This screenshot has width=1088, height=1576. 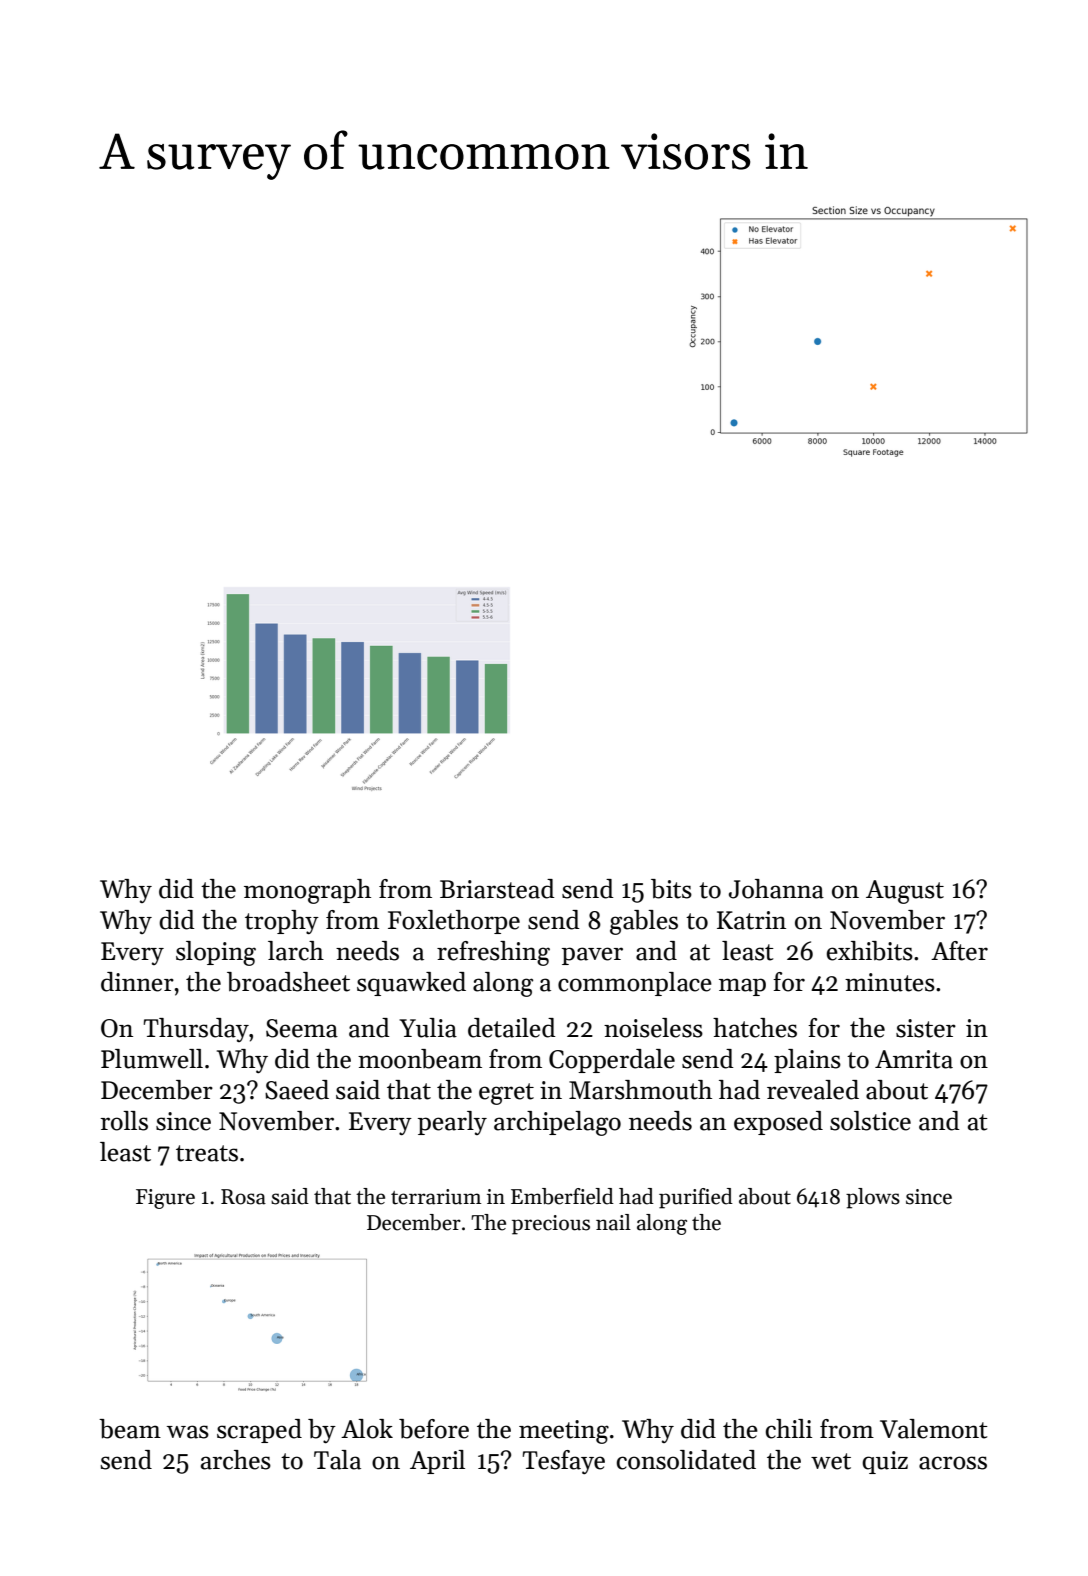 What do you see at coordinates (557, 1123) in the screenshot?
I see `archipelago` at bounding box center [557, 1123].
